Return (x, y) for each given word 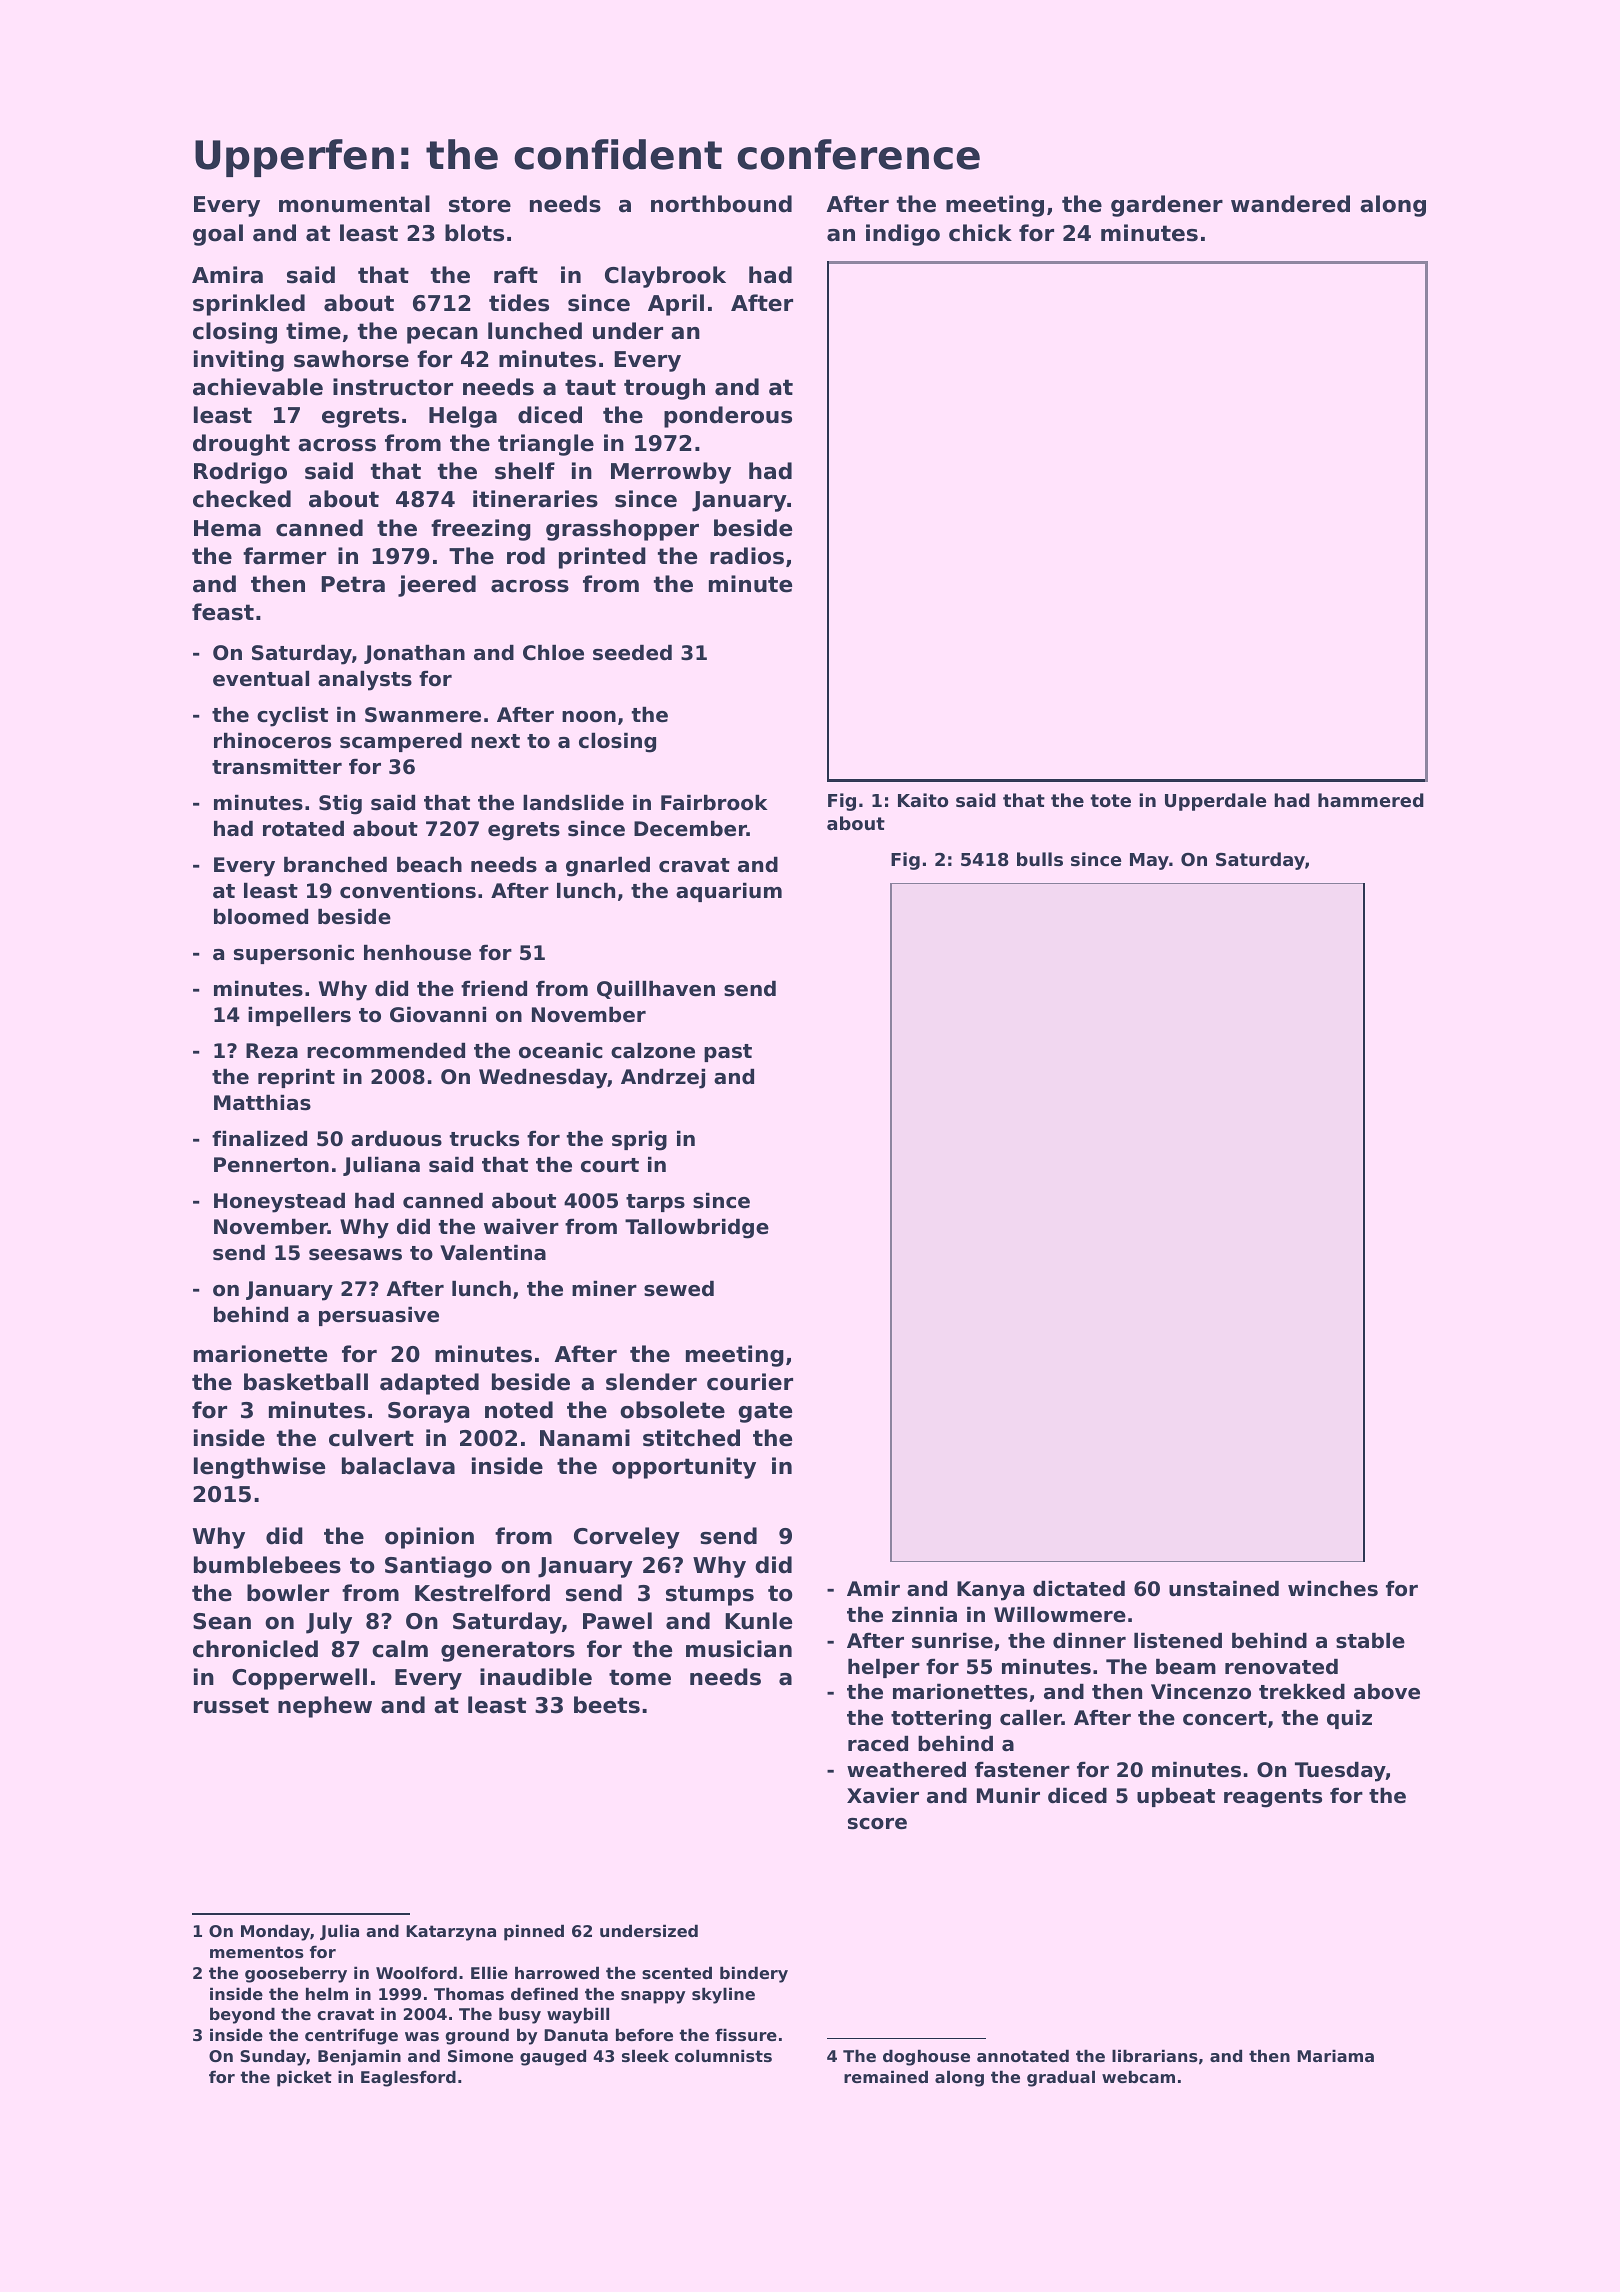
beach (429, 865)
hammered (1371, 800)
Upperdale (1215, 802)
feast (223, 612)
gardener (1167, 206)
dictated (1079, 1589)
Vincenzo (1201, 1692)
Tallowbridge (697, 1229)
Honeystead (279, 1203)
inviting (239, 361)
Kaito (923, 800)
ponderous (728, 417)
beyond (242, 2015)
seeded (632, 653)
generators (508, 1651)
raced (878, 1744)
